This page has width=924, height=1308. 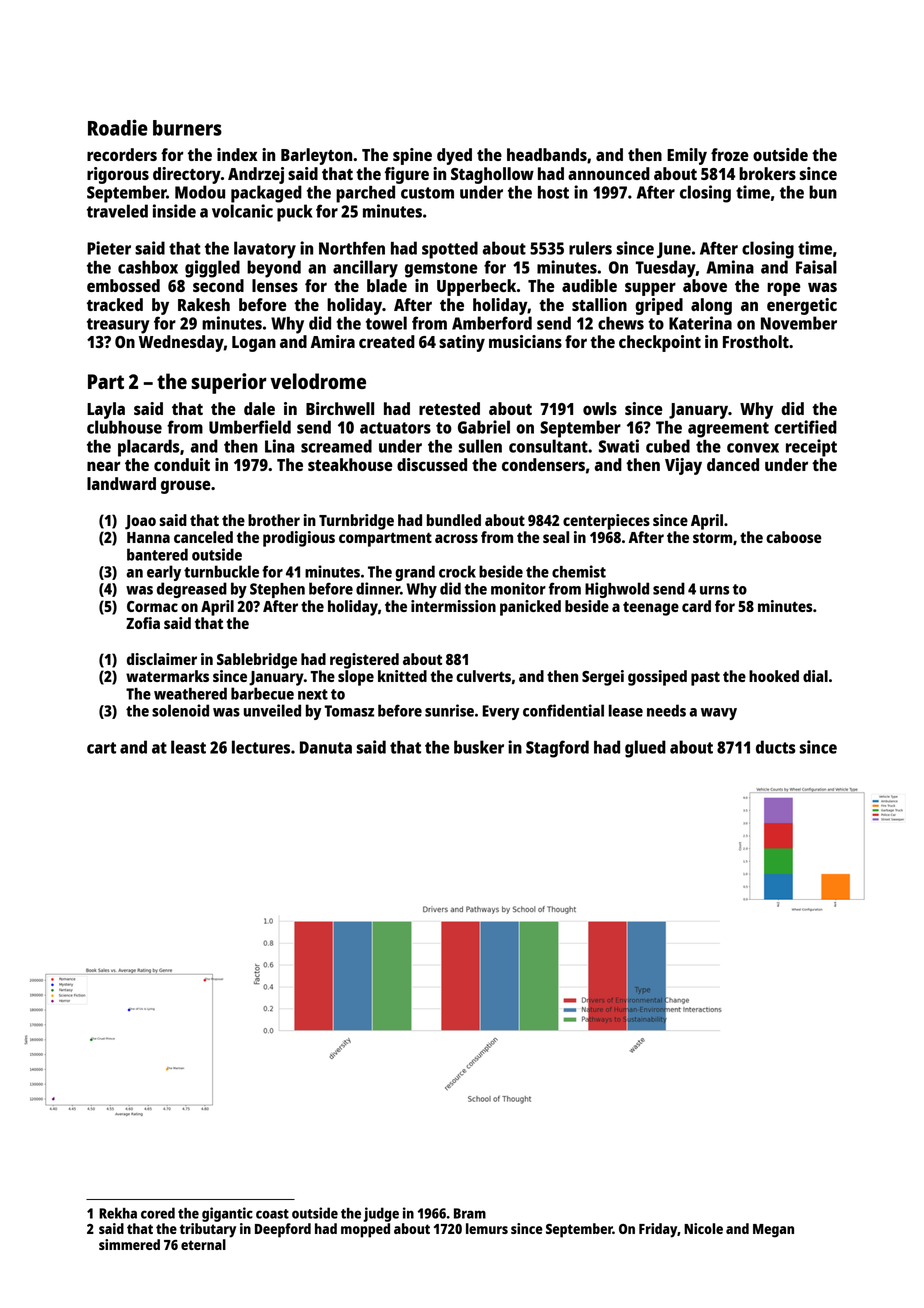 What do you see at coordinates (774, 676) in the page?
I see `hooked` at bounding box center [774, 676].
